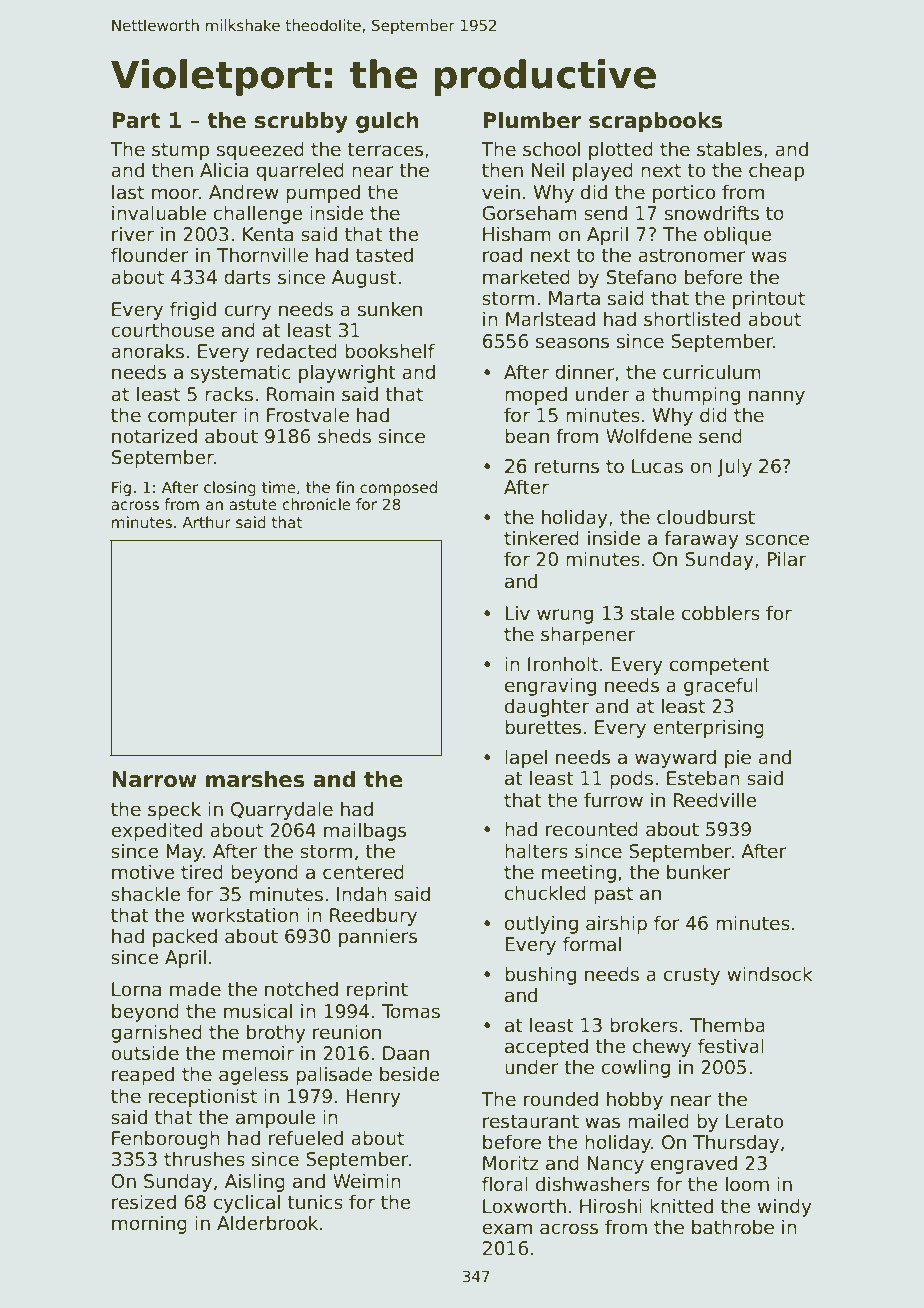 This screenshot has width=924, height=1308. I want to click on Liv, so click(517, 612).
